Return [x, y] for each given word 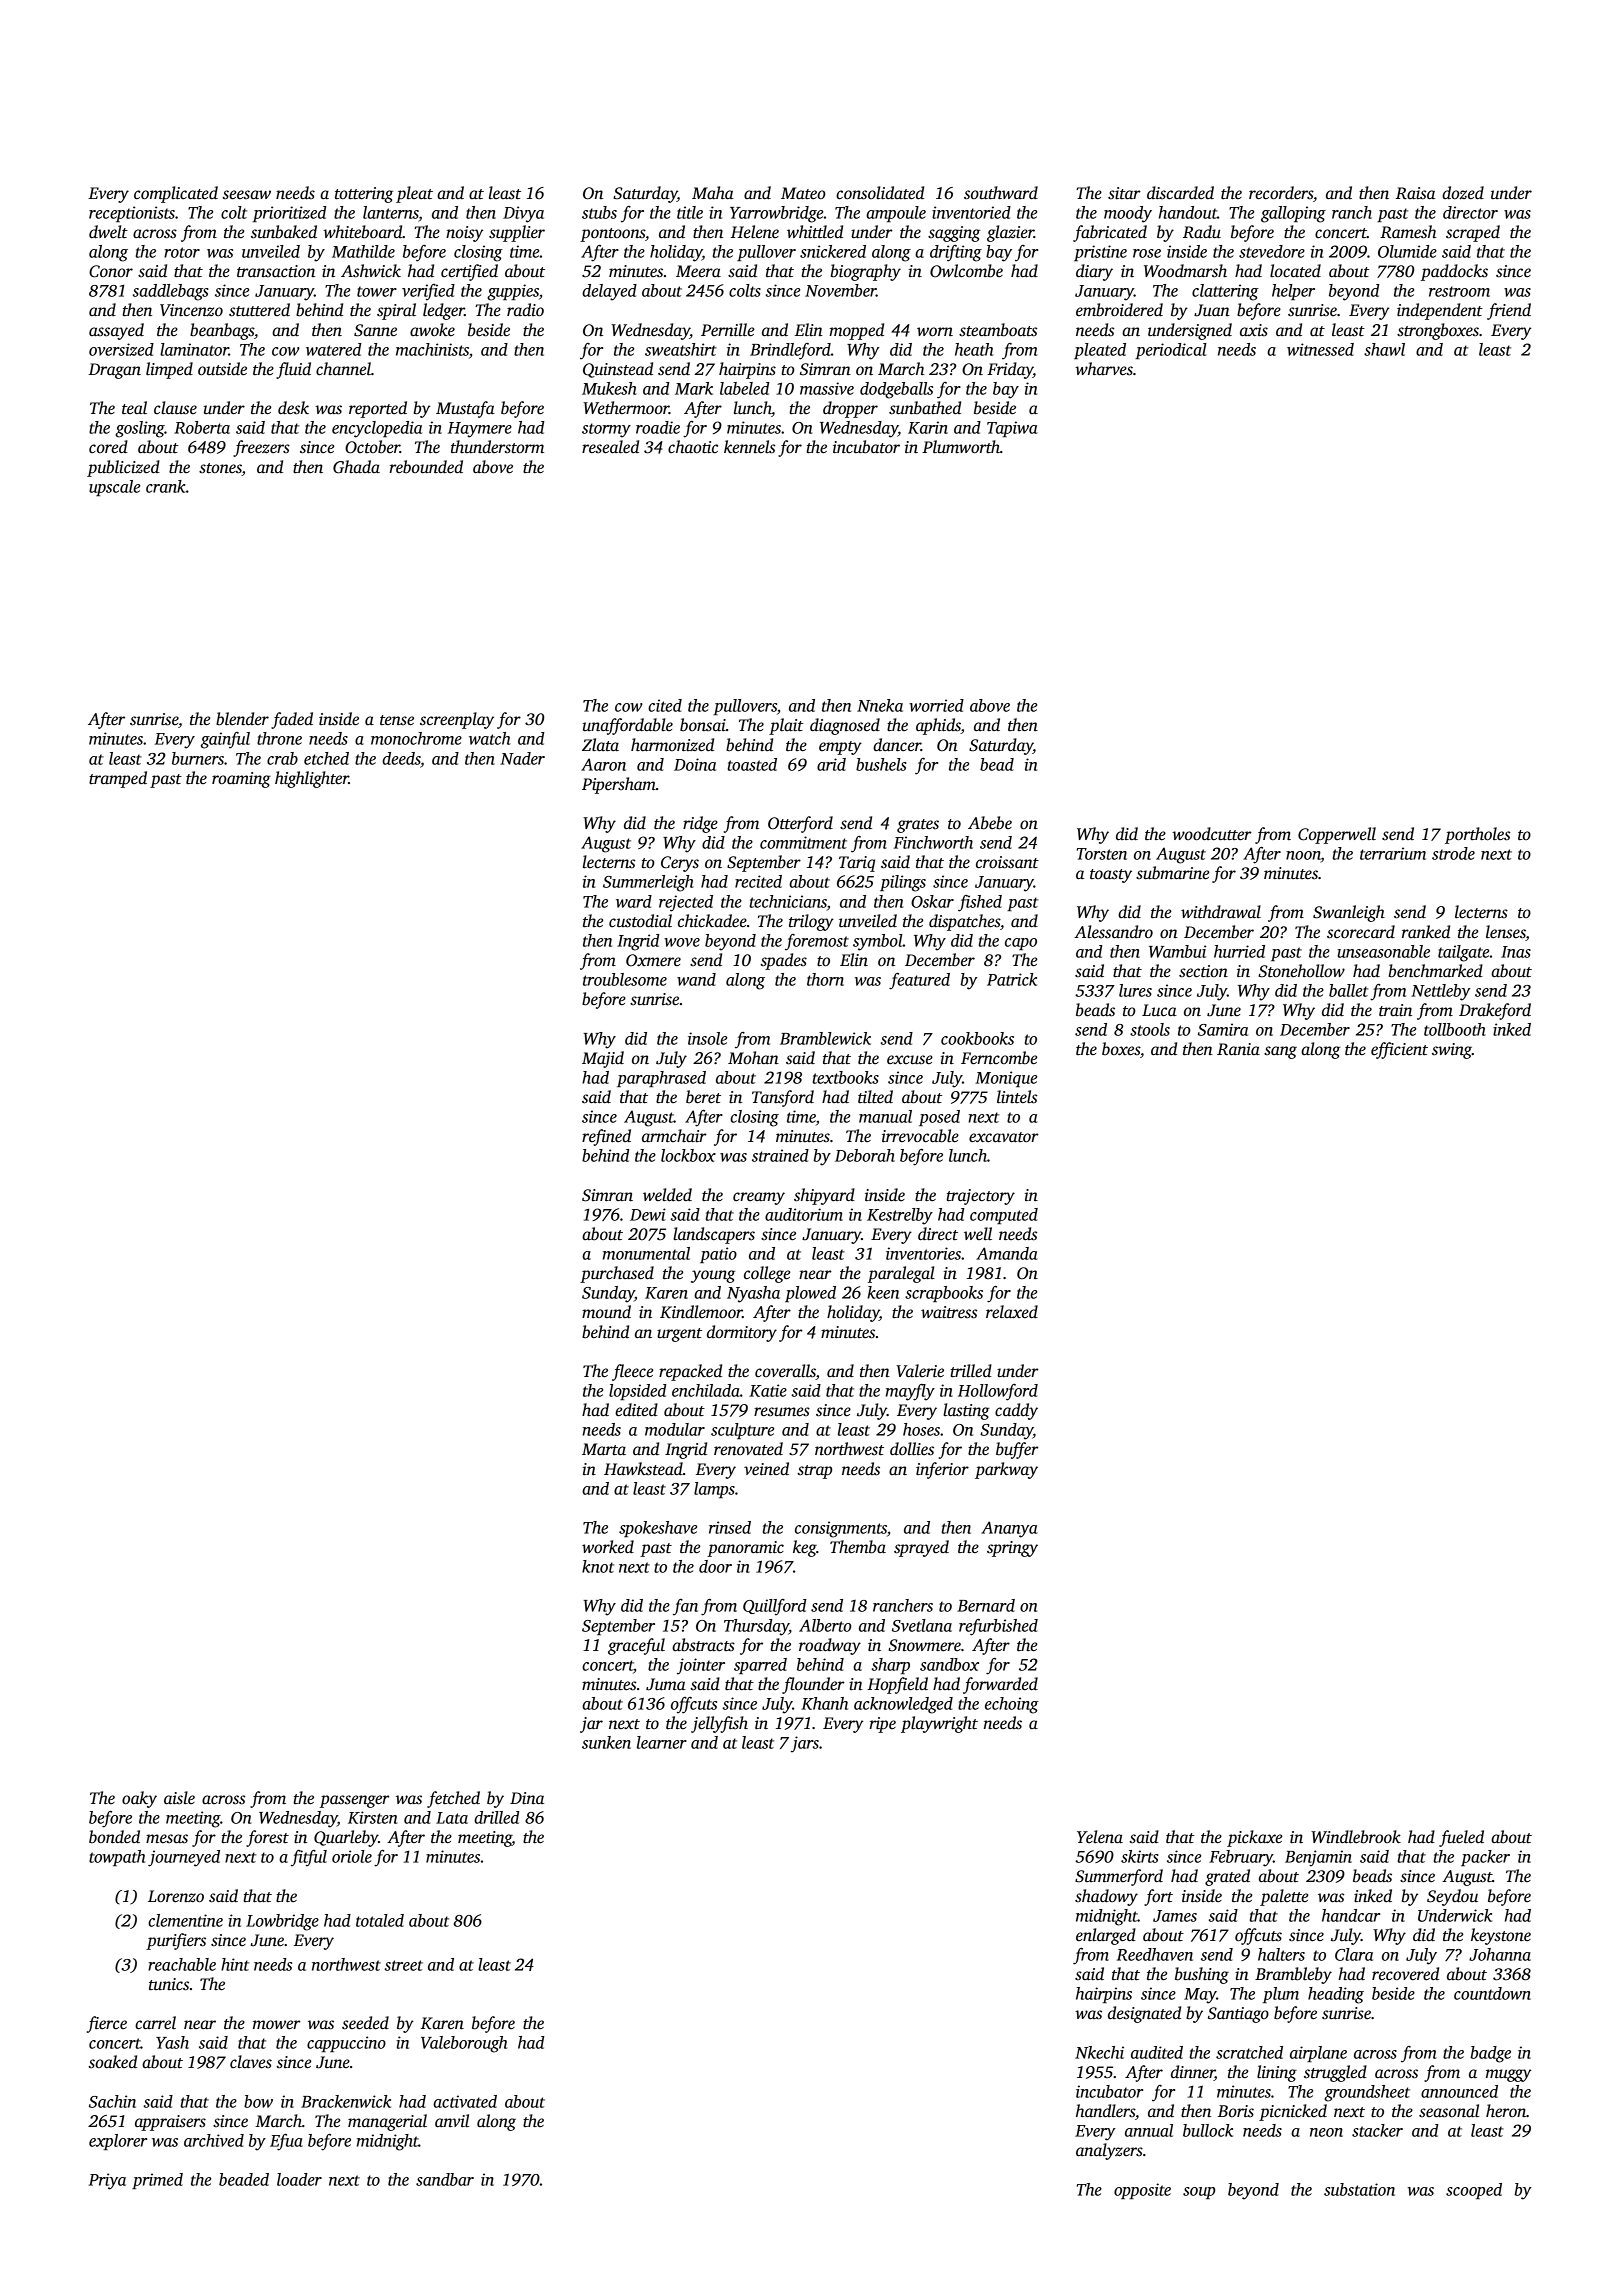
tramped [118, 779]
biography [866, 272]
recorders [1281, 193]
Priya [107, 2181]
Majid [603, 1059]
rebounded [426, 467]
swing [1452, 1051]
